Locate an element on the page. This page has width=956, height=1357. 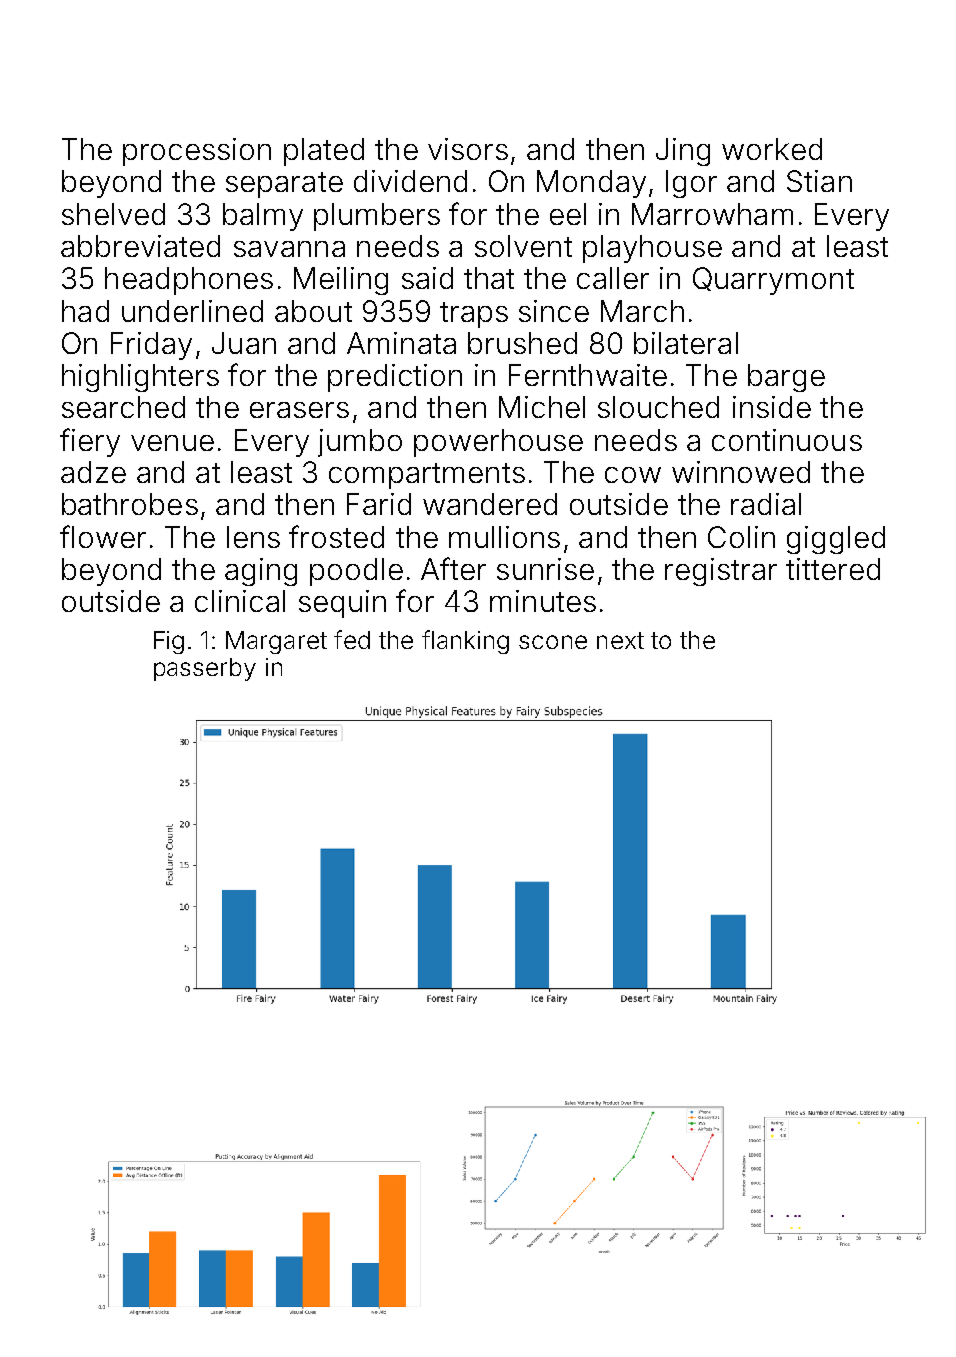
lens is located at coordinates (253, 537).
